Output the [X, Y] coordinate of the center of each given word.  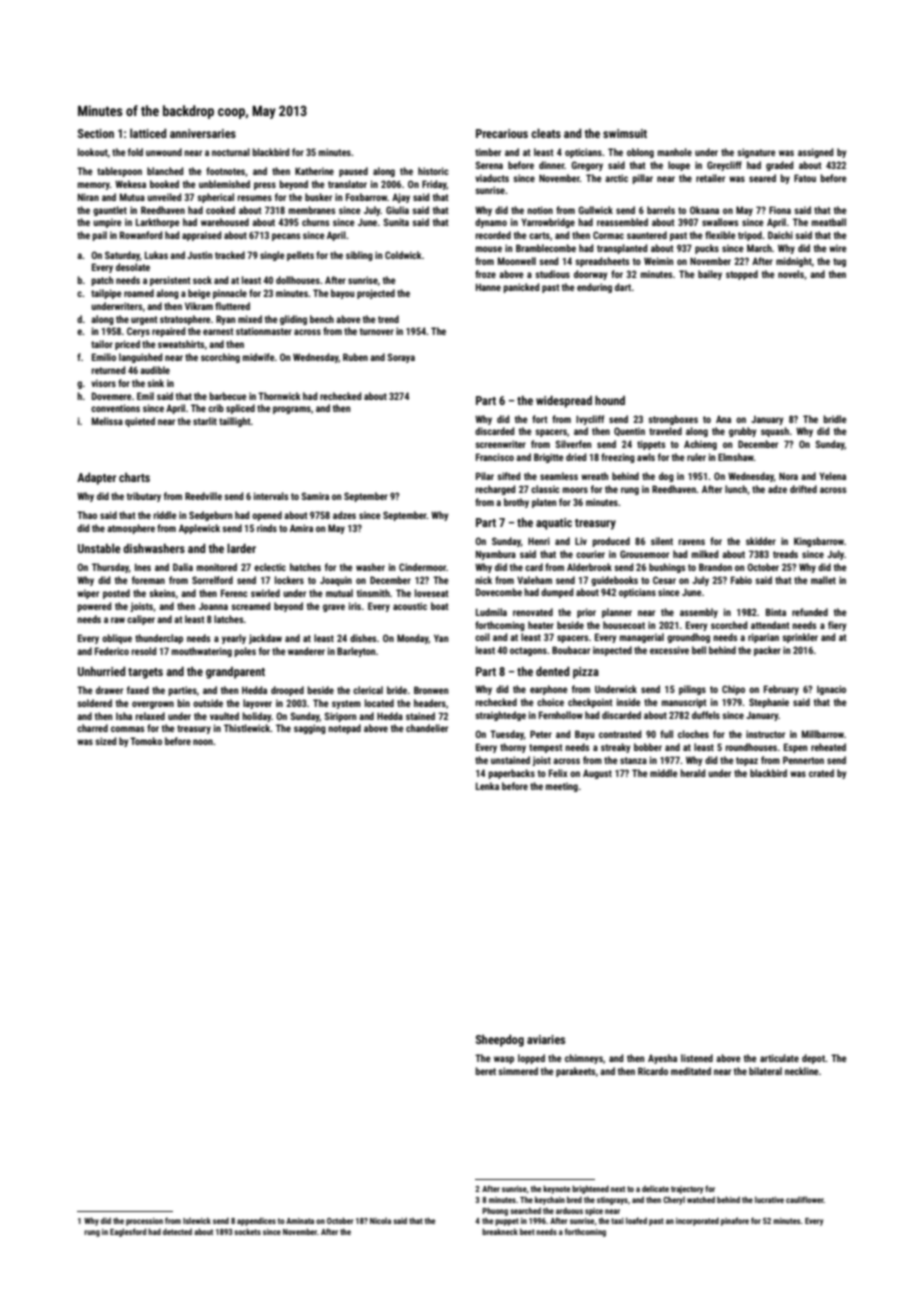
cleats [546, 133]
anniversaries [203, 133]
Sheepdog [500, 1041]
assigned [816, 153]
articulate [779, 1058]
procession [144, 1222]
